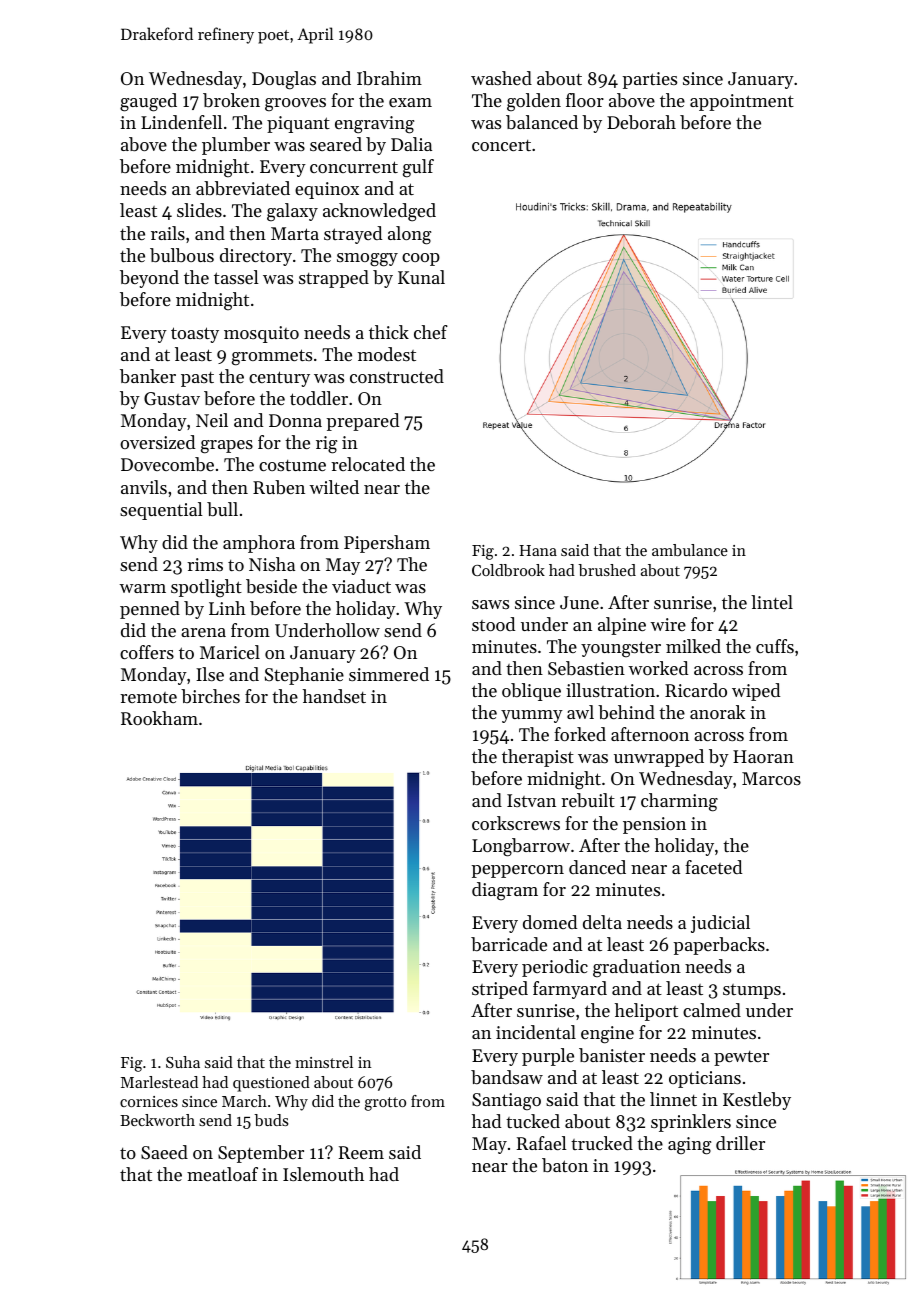 This screenshot has width=924, height=1308. What do you see at coordinates (159, 1082) in the screenshot?
I see `Marlestead` at bounding box center [159, 1082].
